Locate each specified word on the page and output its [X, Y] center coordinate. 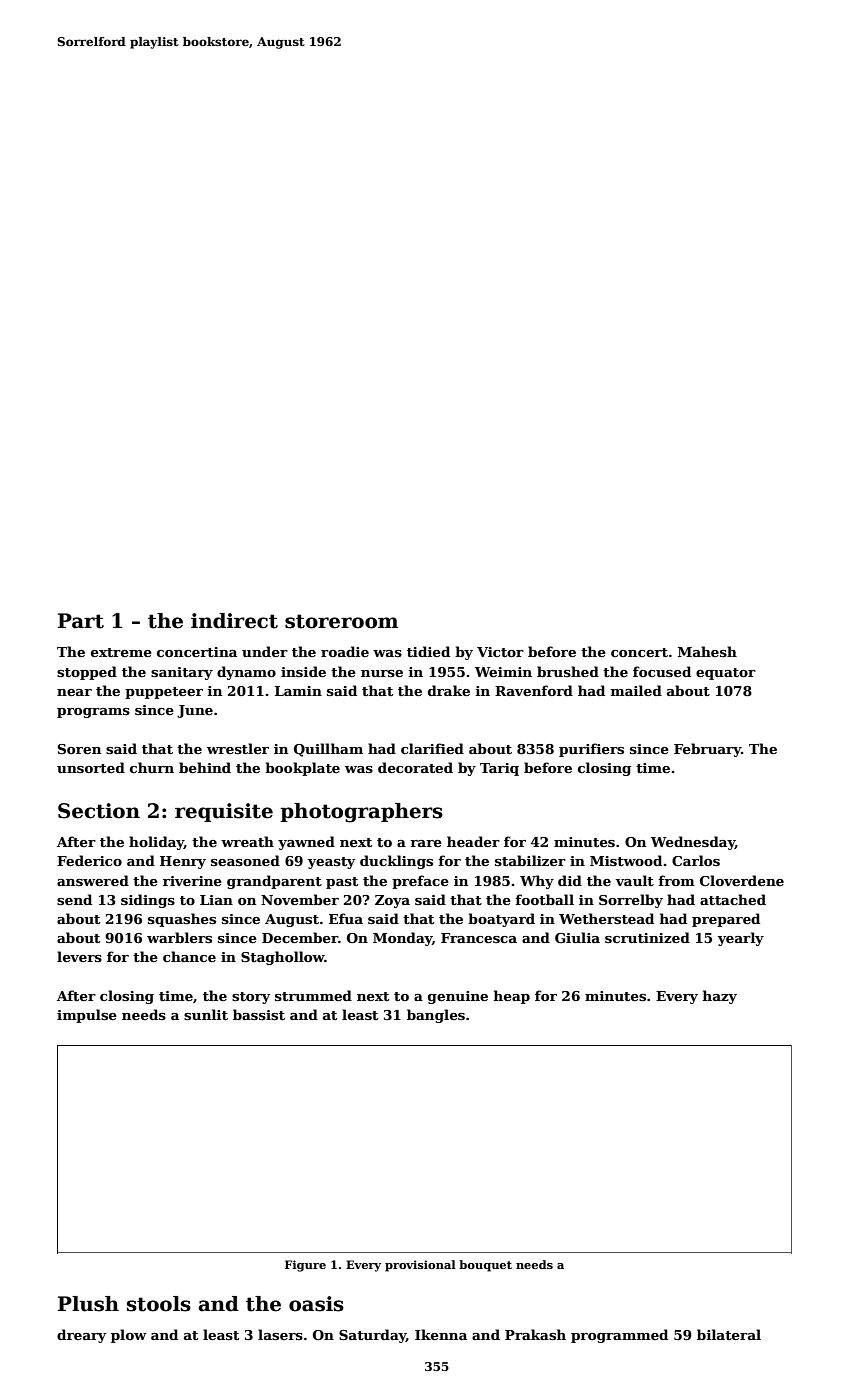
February [707, 750]
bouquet [485, 1266]
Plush [88, 1304]
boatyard [501, 920]
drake [449, 690]
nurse [382, 673]
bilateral [729, 1334]
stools [159, 1304]
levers [79, 956]
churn [152, 767]
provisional [420, 1266]
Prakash [535, 1334]
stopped [87, 673]
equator [726, 674]
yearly [741, 939]
